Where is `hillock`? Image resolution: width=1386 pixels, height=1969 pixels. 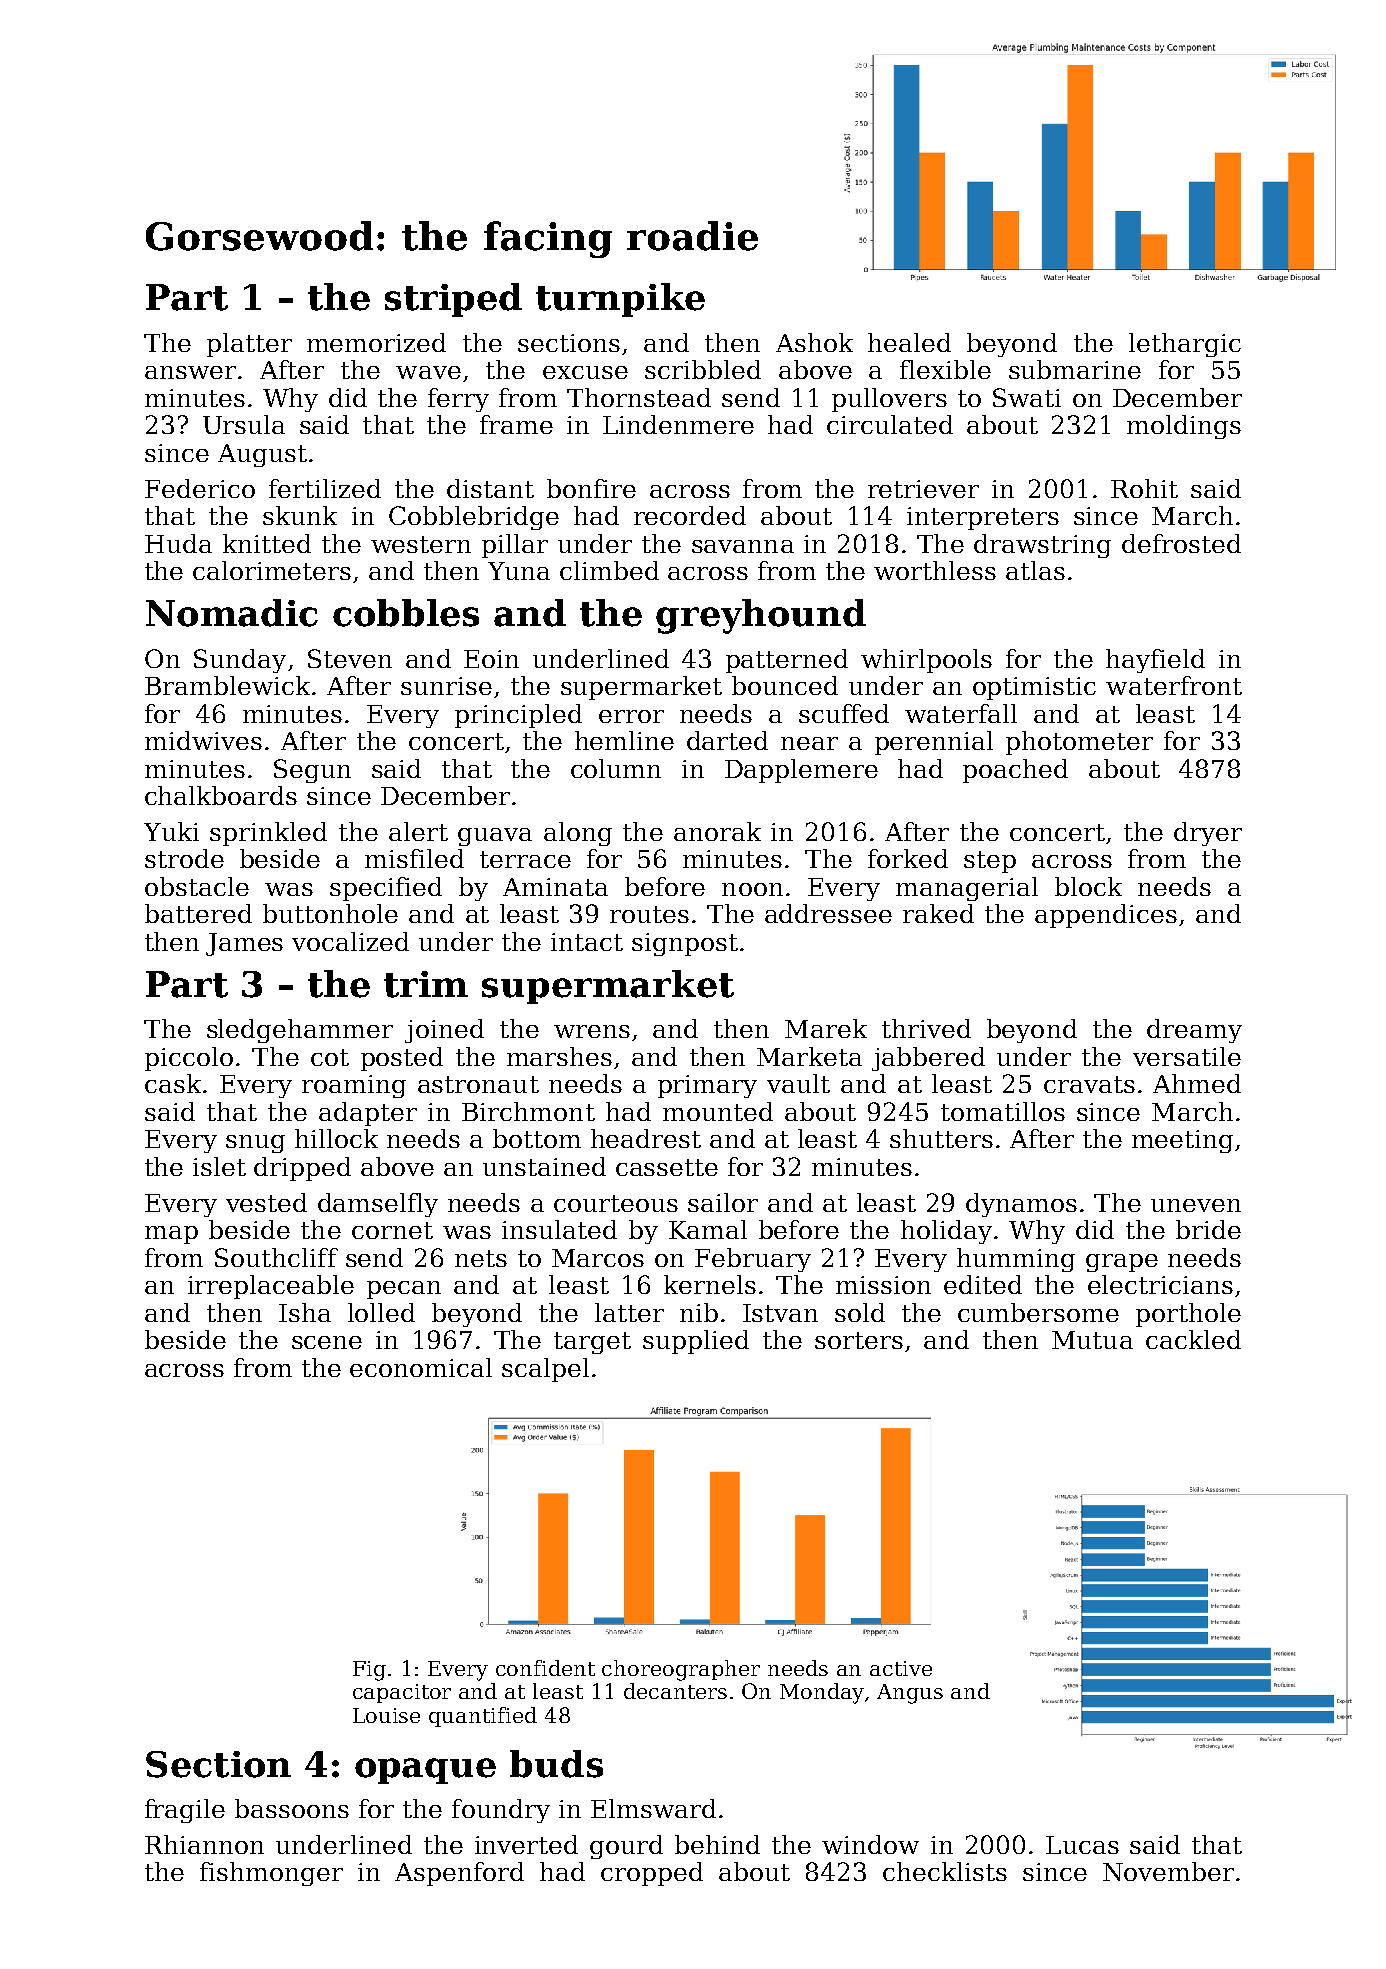 hillock is located at coordinates (336, 1138).
